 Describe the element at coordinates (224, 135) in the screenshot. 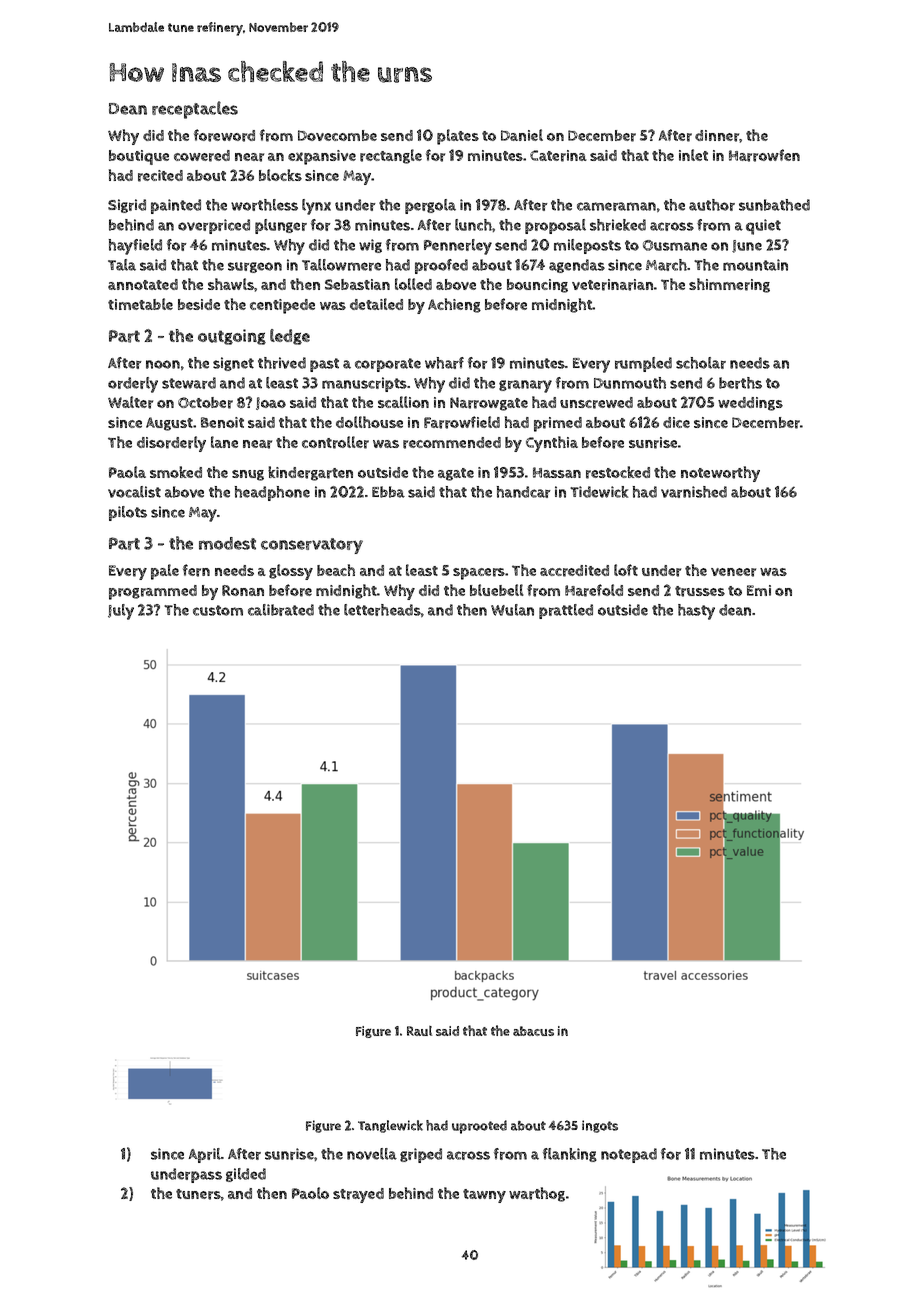

I see `foreword` at that location.
